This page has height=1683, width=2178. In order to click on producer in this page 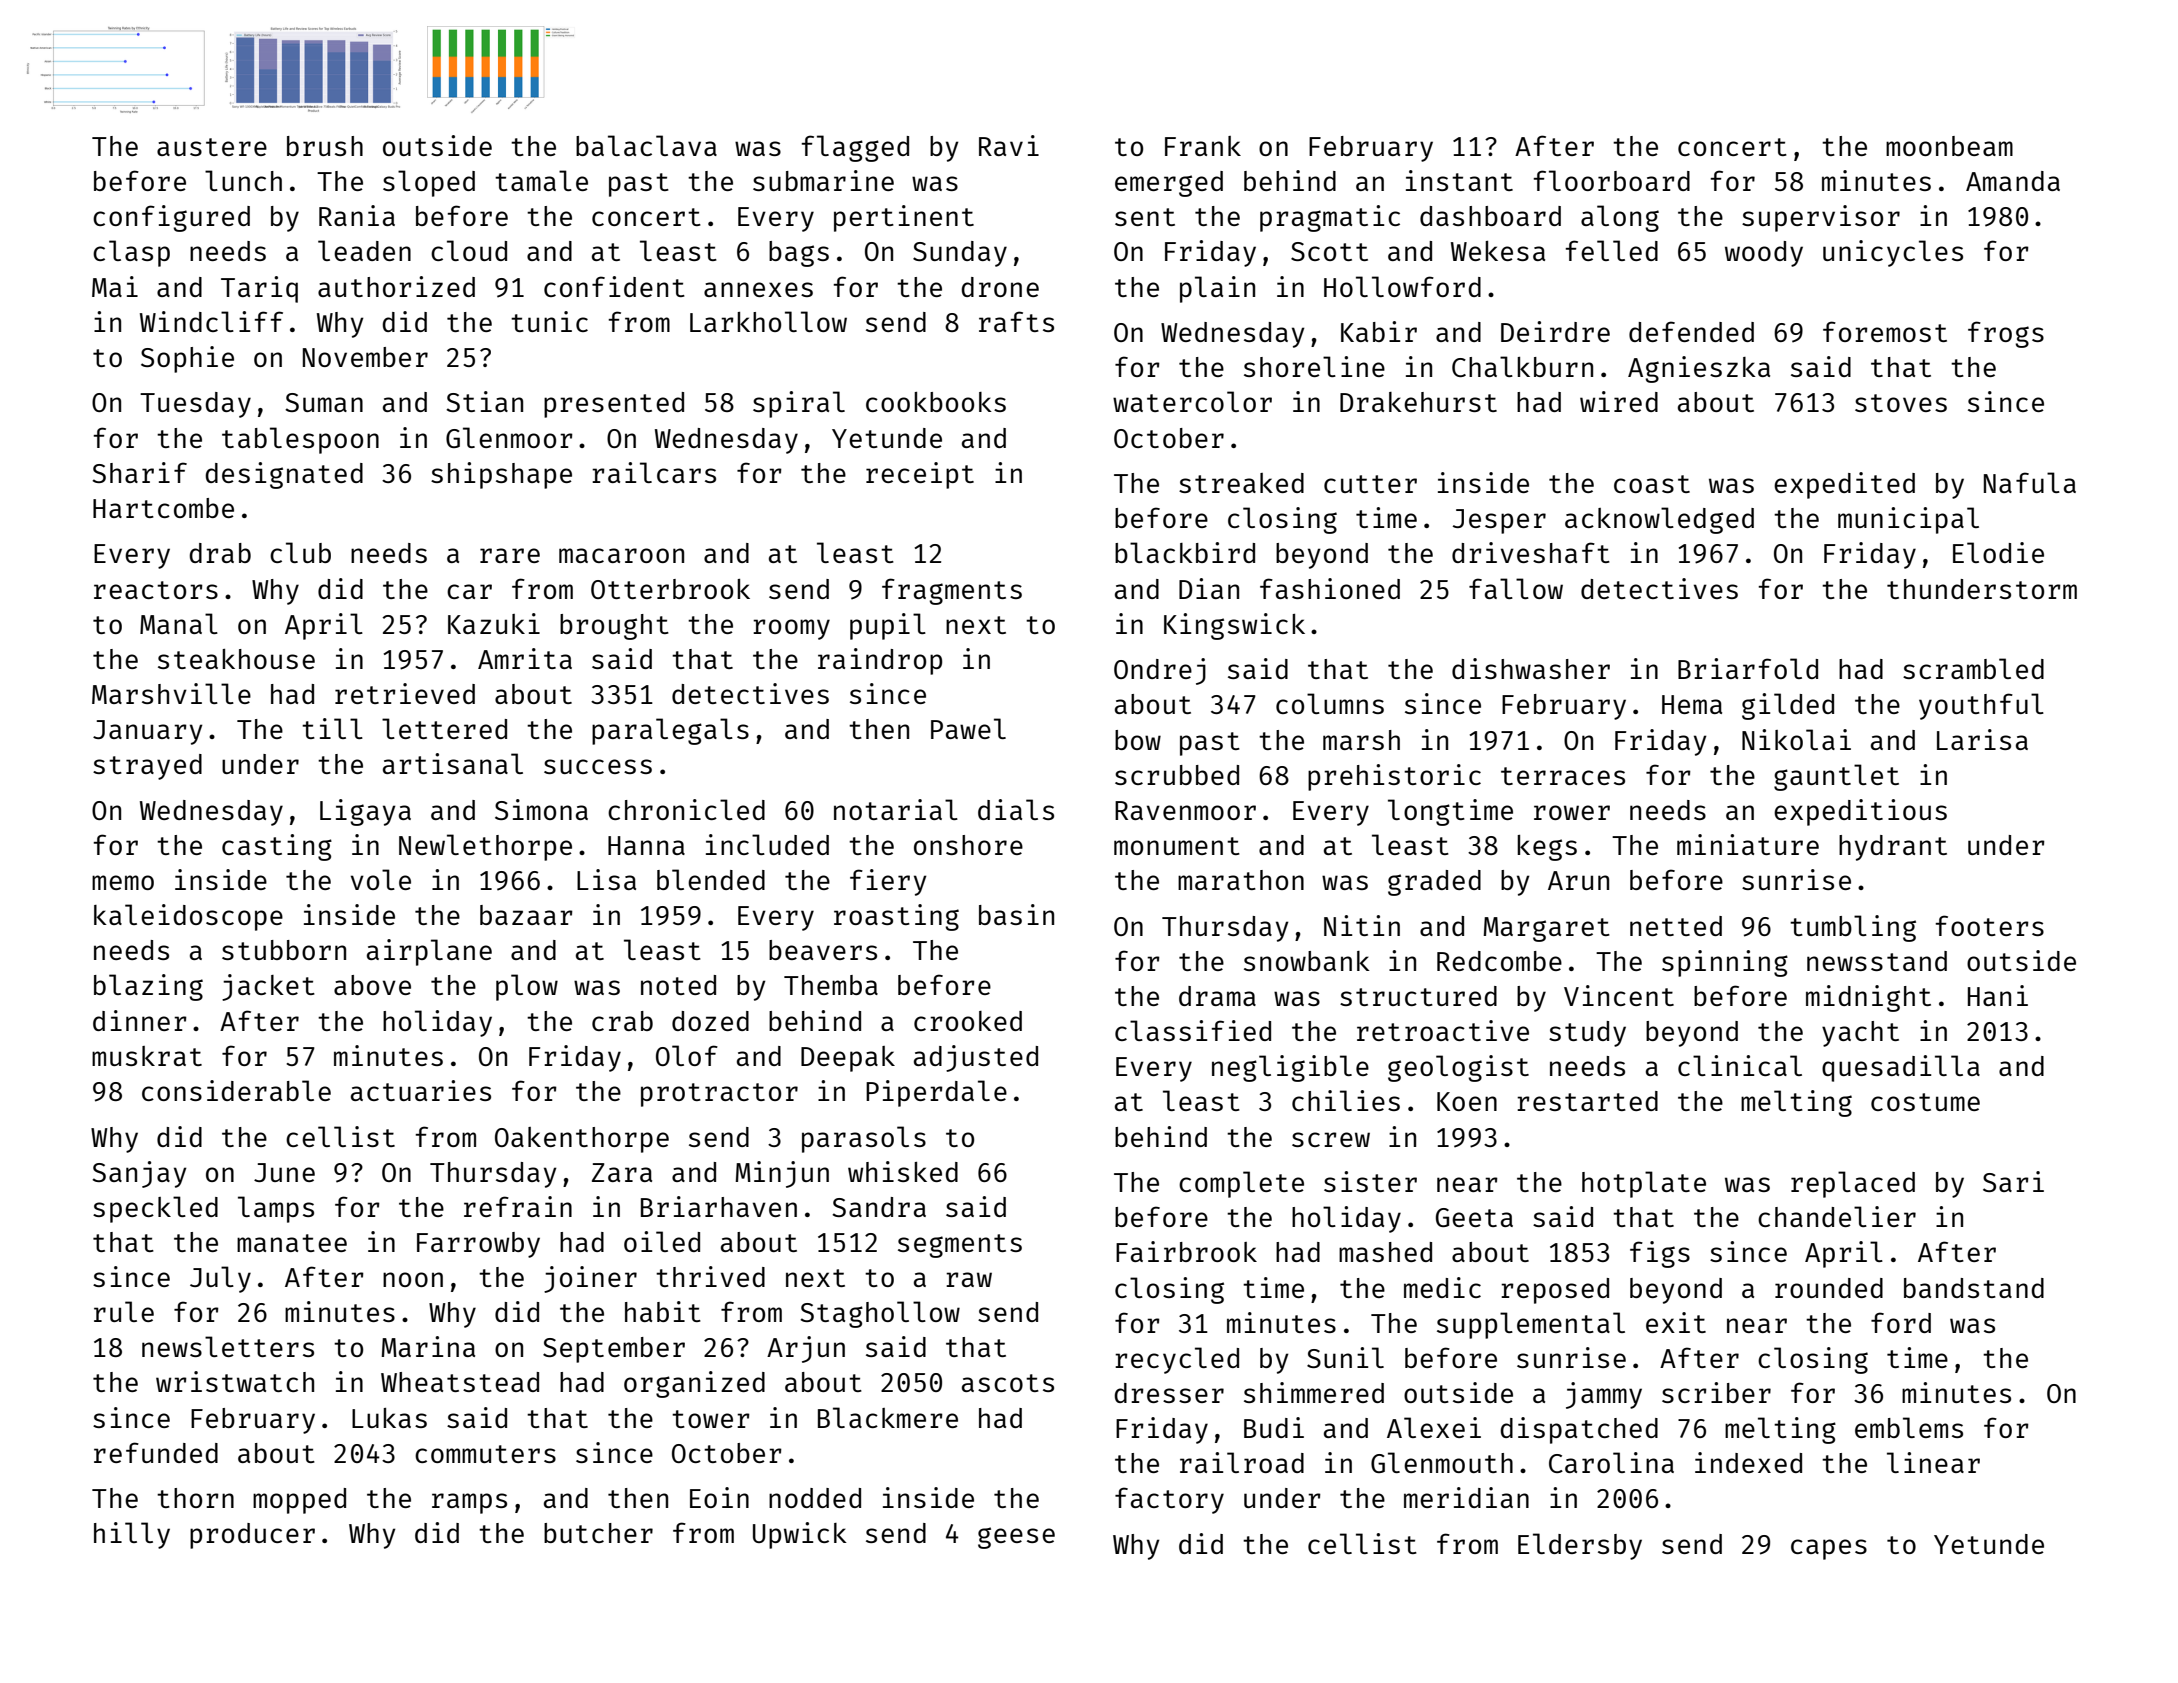, I will do `click(252, 1536)`.
